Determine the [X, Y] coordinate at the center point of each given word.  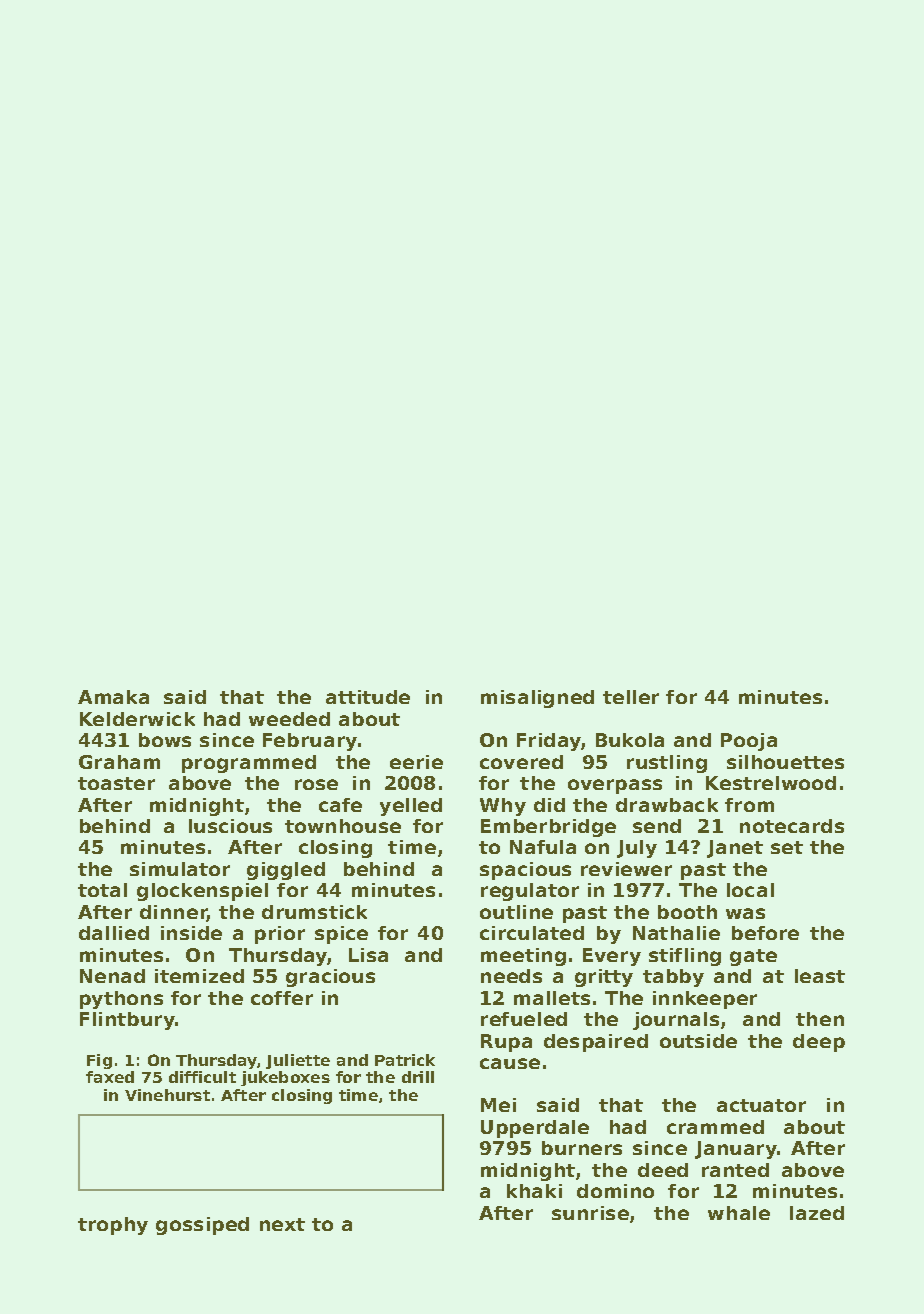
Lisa [368, 955]
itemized [199, 976]
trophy [113, 1226]
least [820, 976]
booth [687, 912]
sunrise [590, 1213]
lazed [817, 1213]
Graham [119, 762]
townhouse [343, 826]
